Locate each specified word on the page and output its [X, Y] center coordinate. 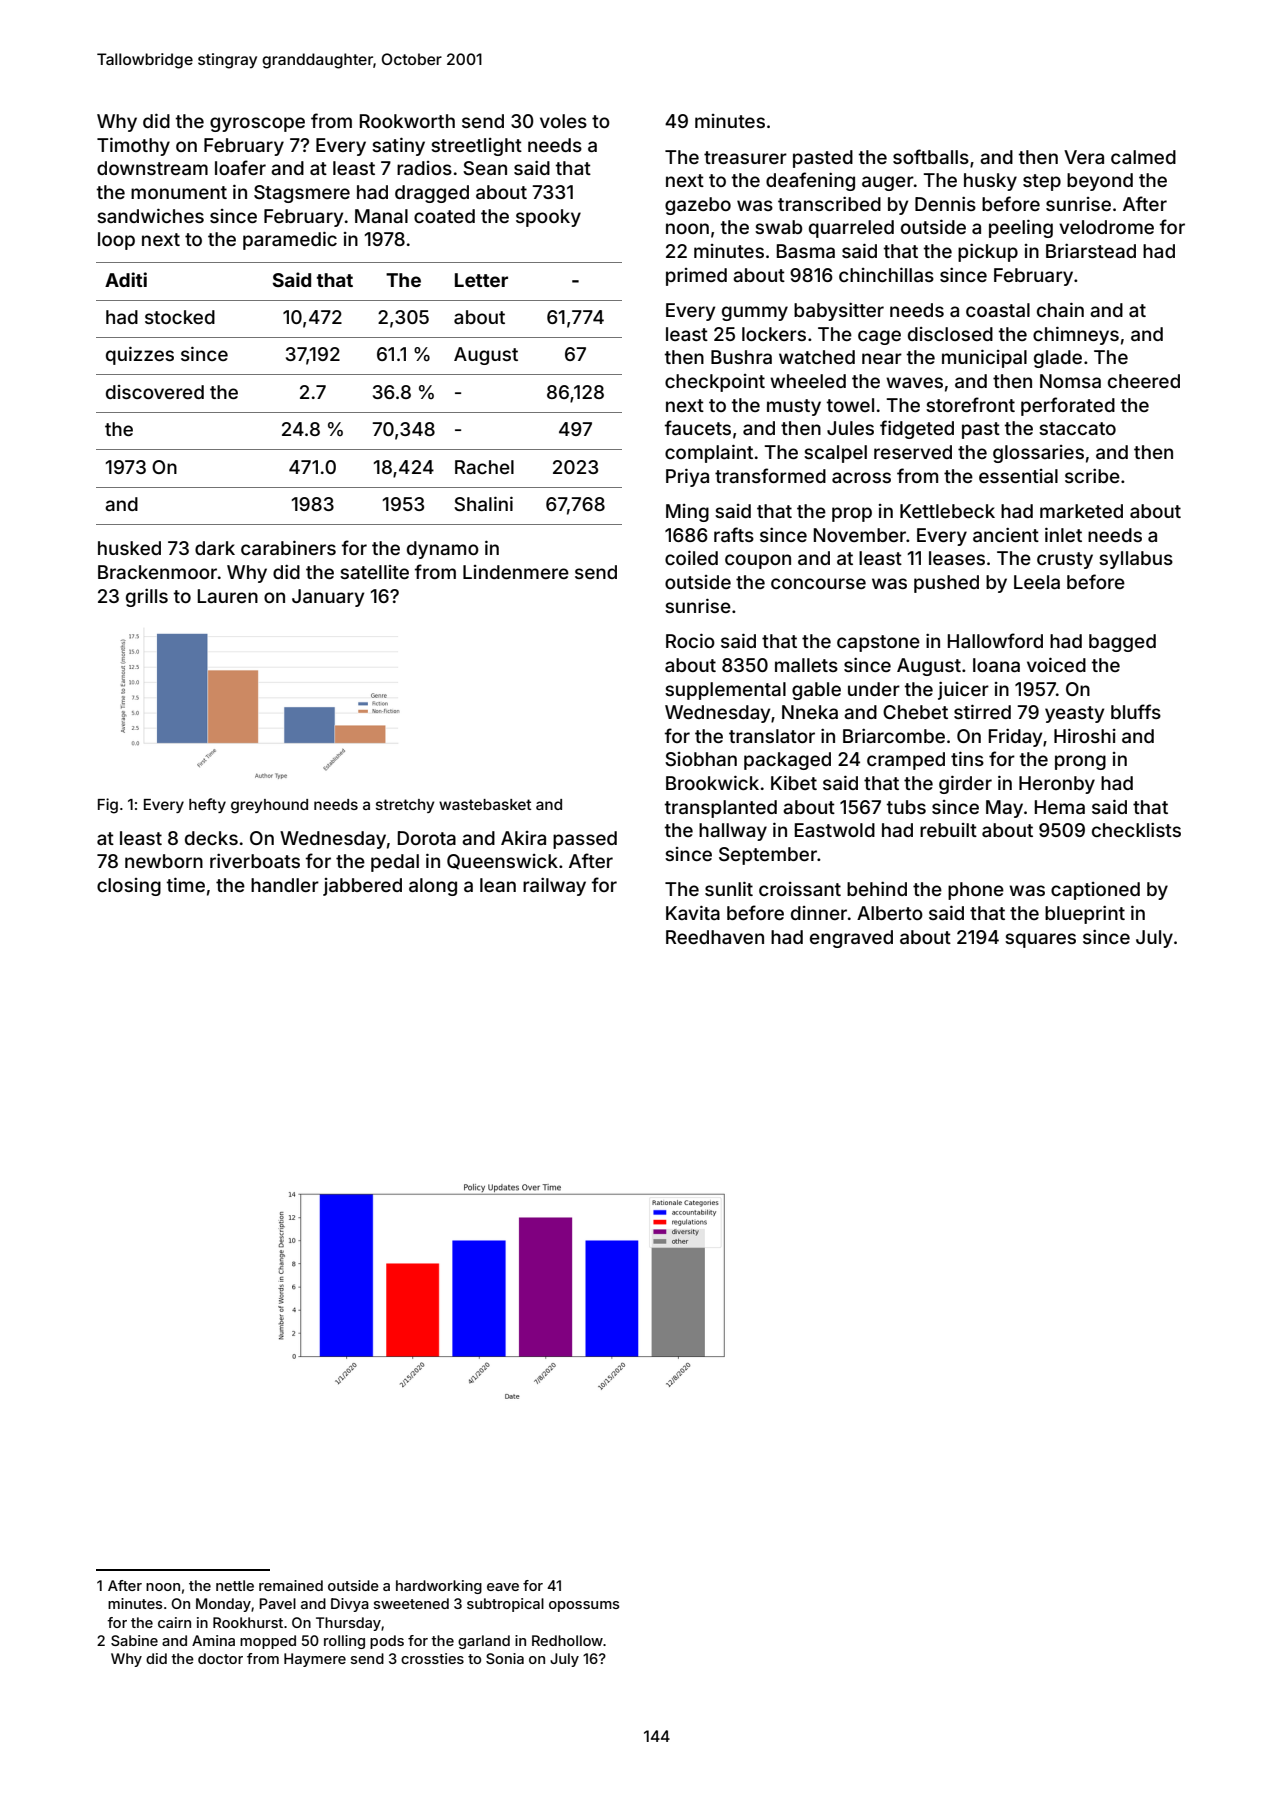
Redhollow [567, 1640]
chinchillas [886, 274]
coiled [691, 557]
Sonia [505, 1658]
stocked [180, 317]
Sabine [134, 1640]
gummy [755, 313]
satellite [374, 572]
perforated [1068, 406]
